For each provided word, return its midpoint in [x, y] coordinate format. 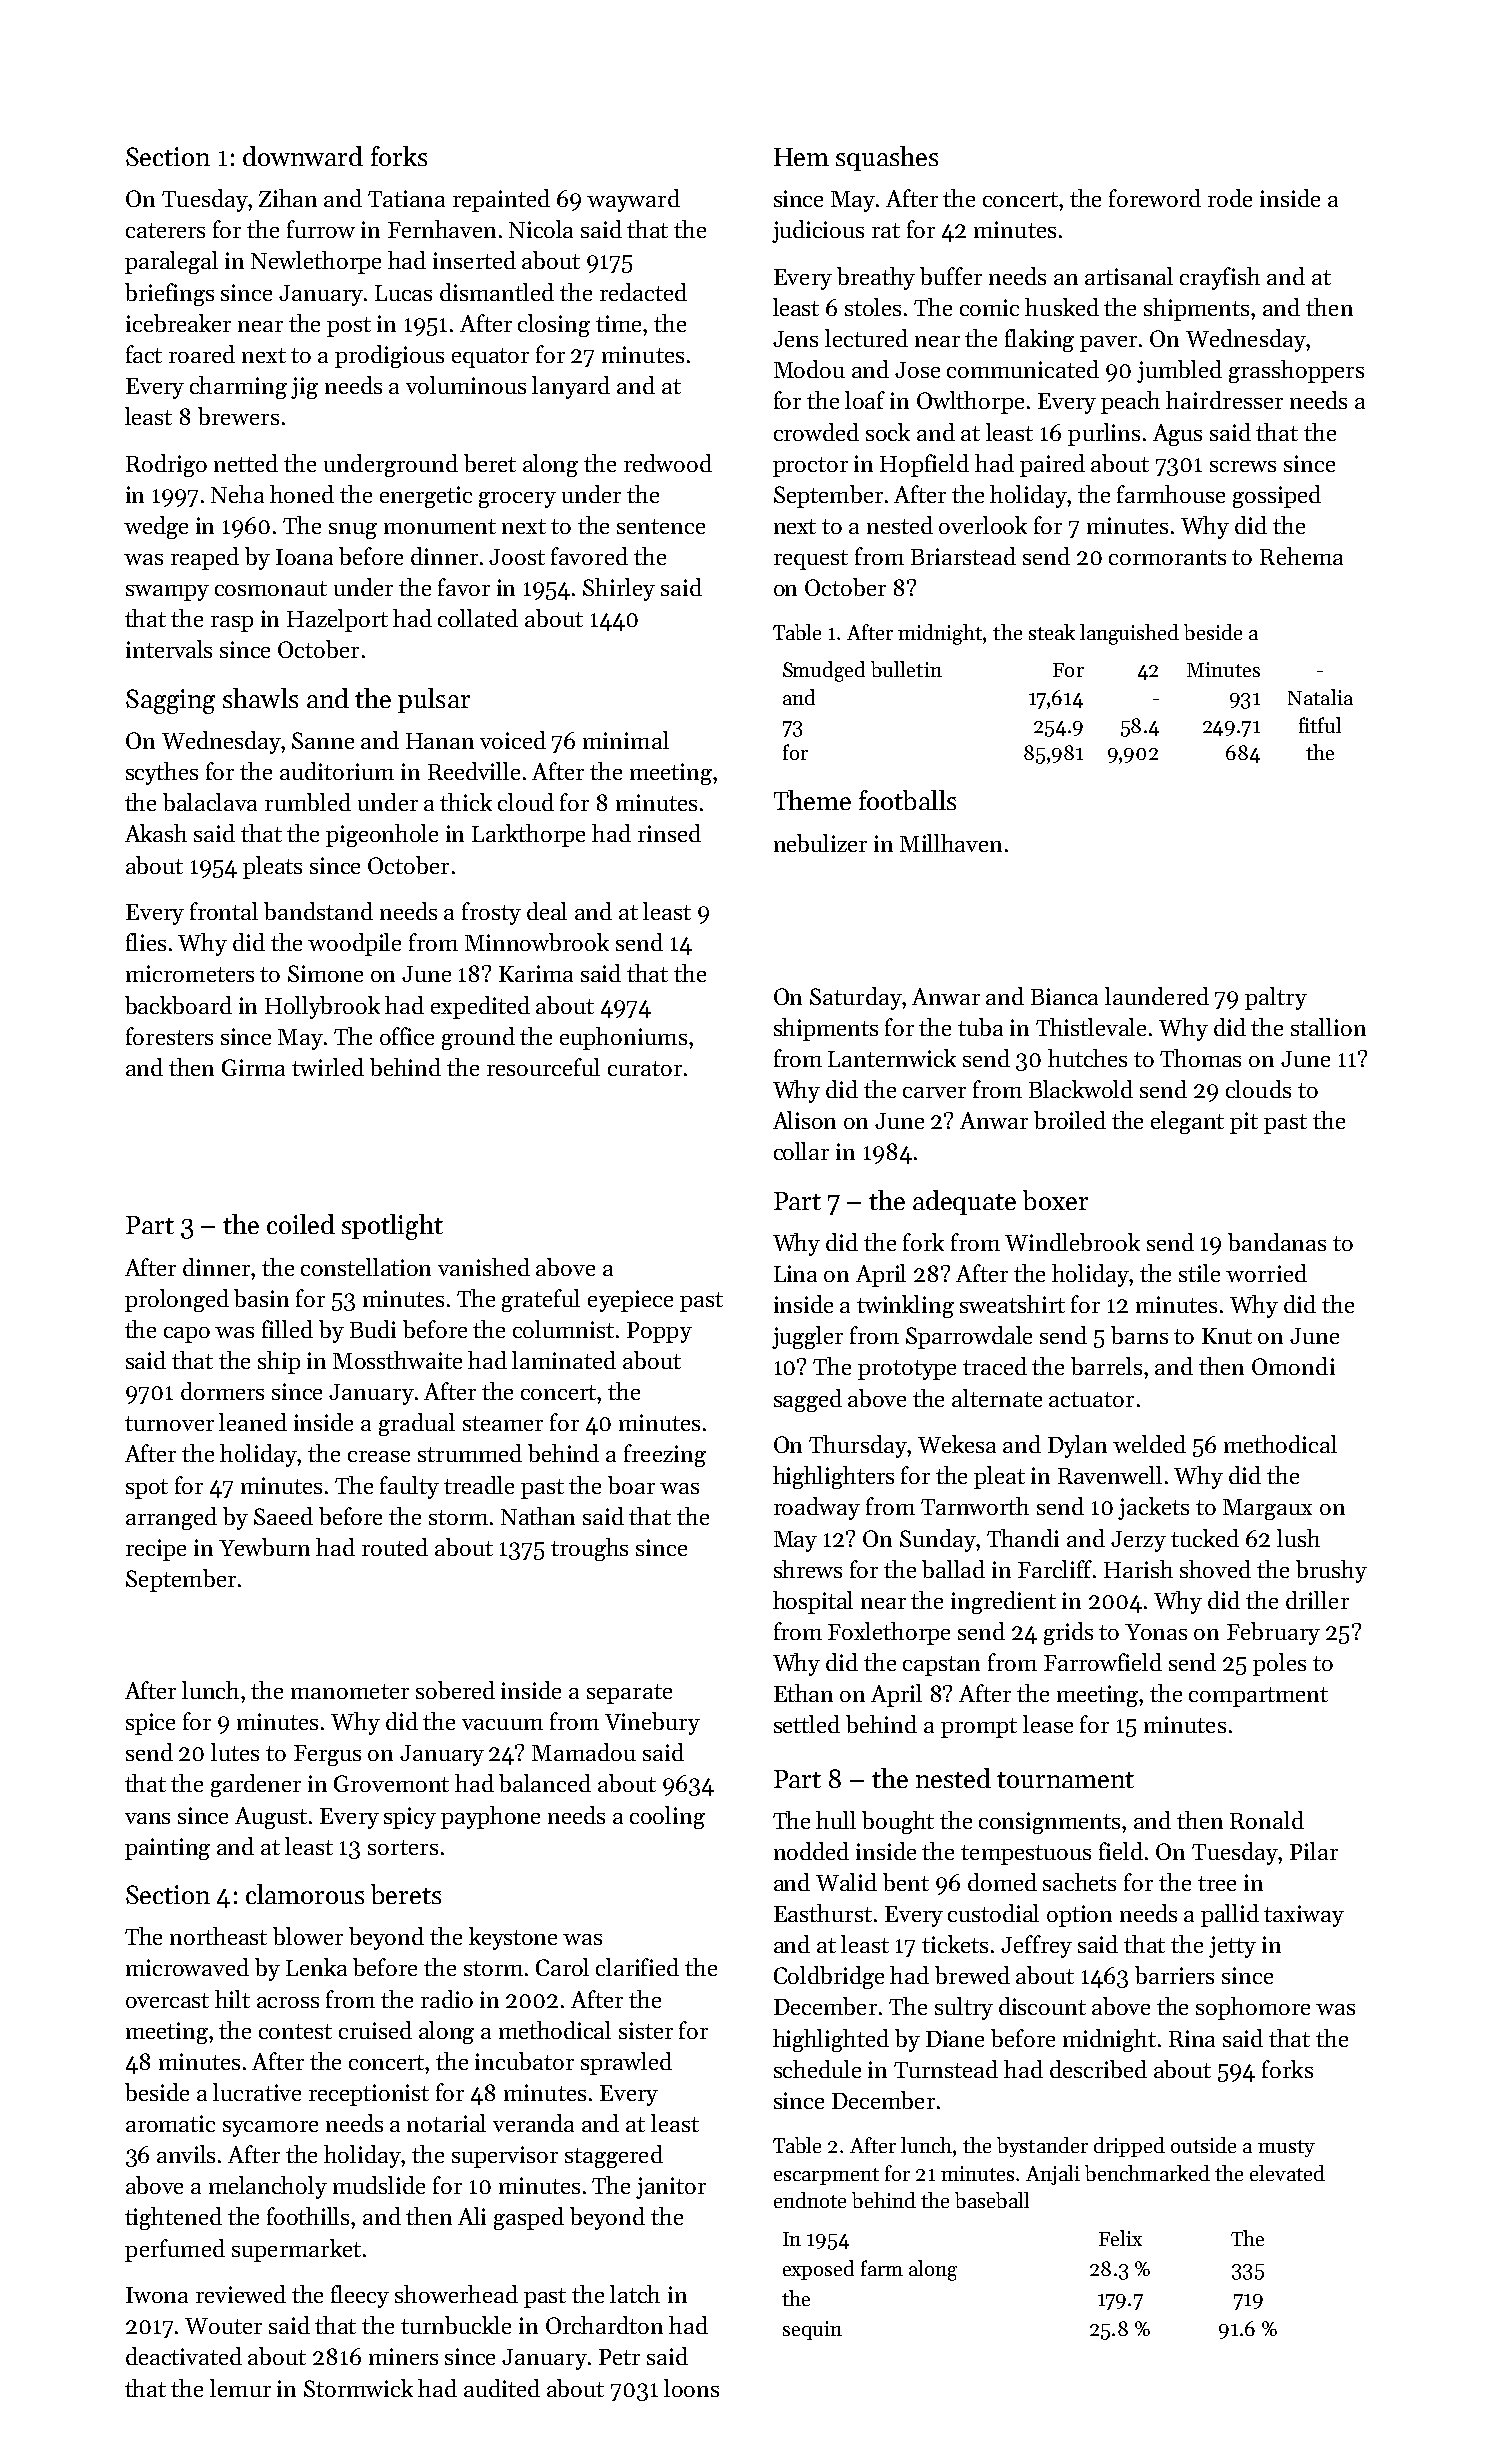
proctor [810, 467]
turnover [169, 1423]
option [1079, 1916]
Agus [1177, 435]
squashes [887, 158]
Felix [1120, 2238]
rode [1230, 198]
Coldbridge [829, 1977]
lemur [240, 2388]
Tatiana [406, 198]
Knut [1227, 1336]
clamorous [305, 1894]
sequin [812, 2330]
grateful [541, 1300]
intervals [169, 649]
